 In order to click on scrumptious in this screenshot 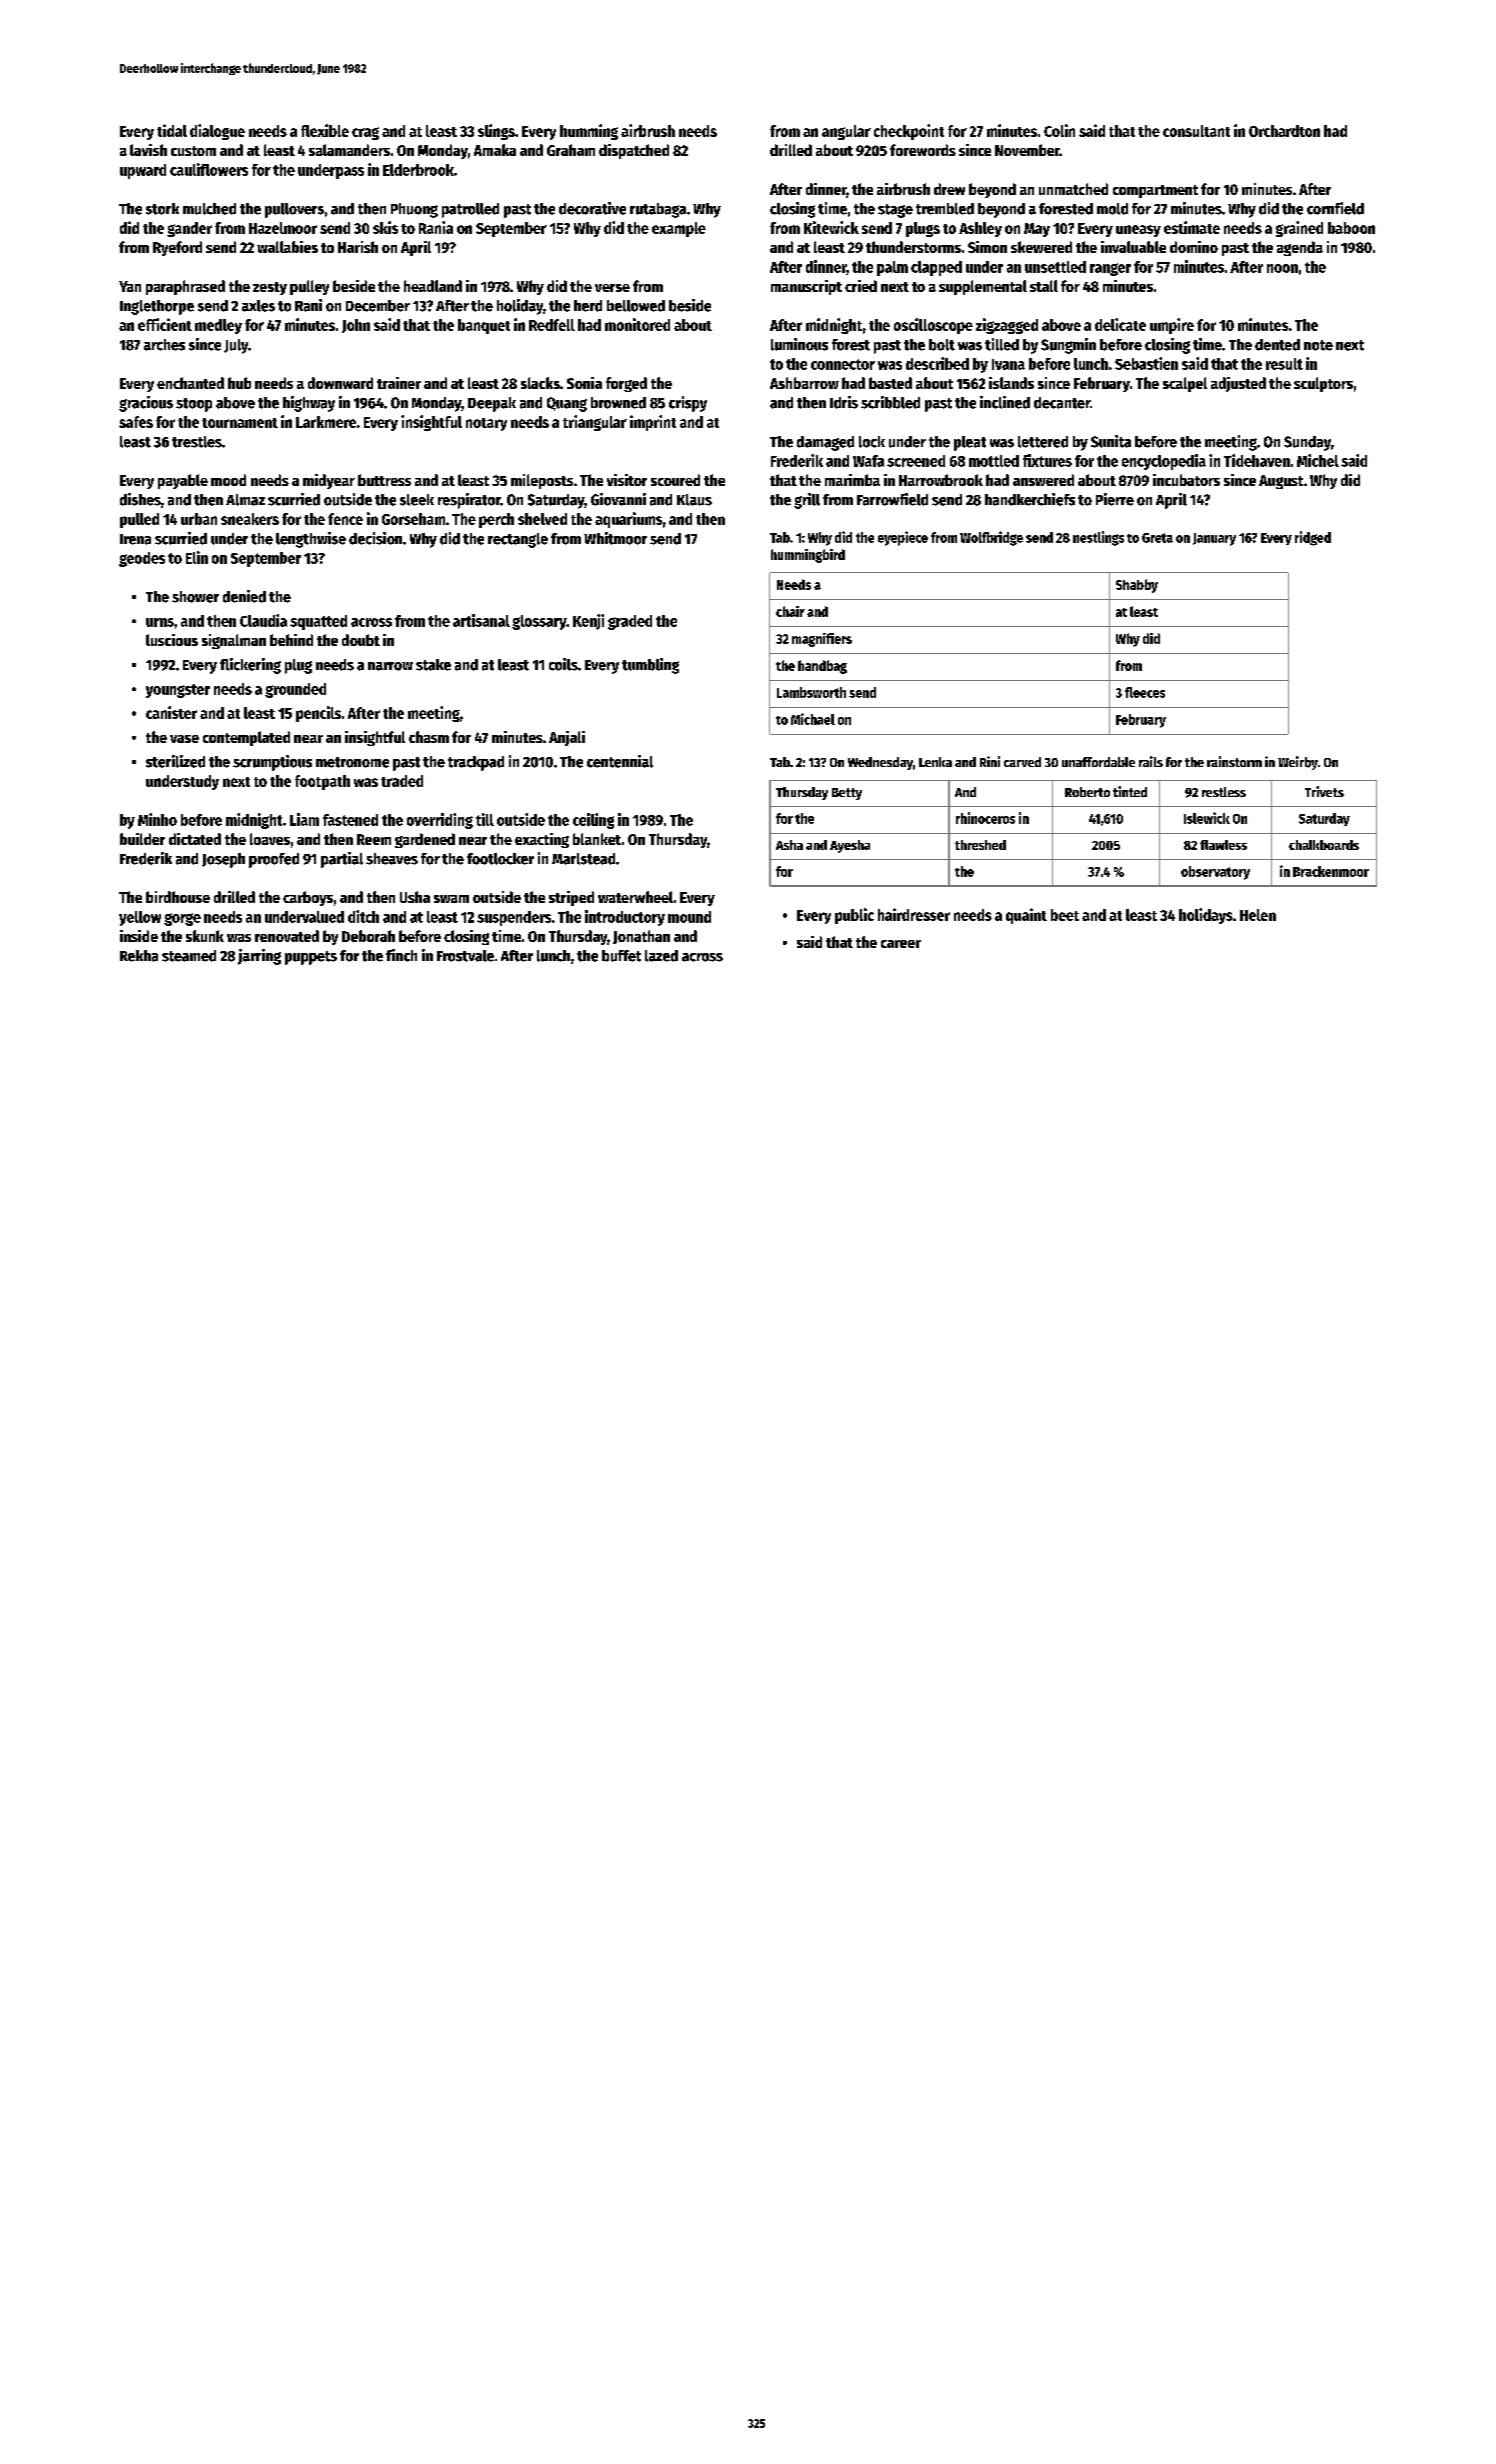, I will do `click(272, 763)`.
